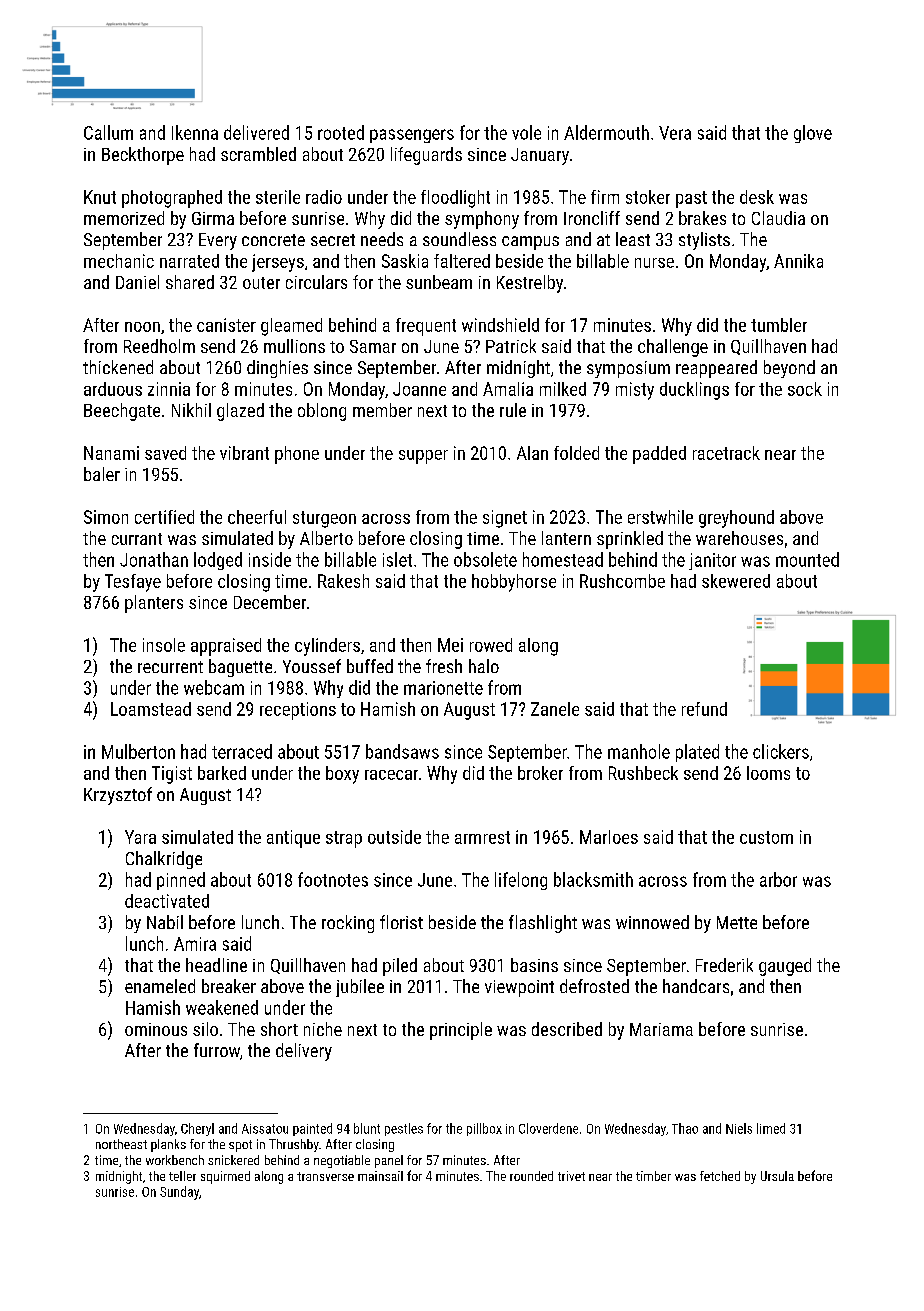 The width and height of the screenshot is (924, 1311). I want to click on nurse, so click(654, 263).
